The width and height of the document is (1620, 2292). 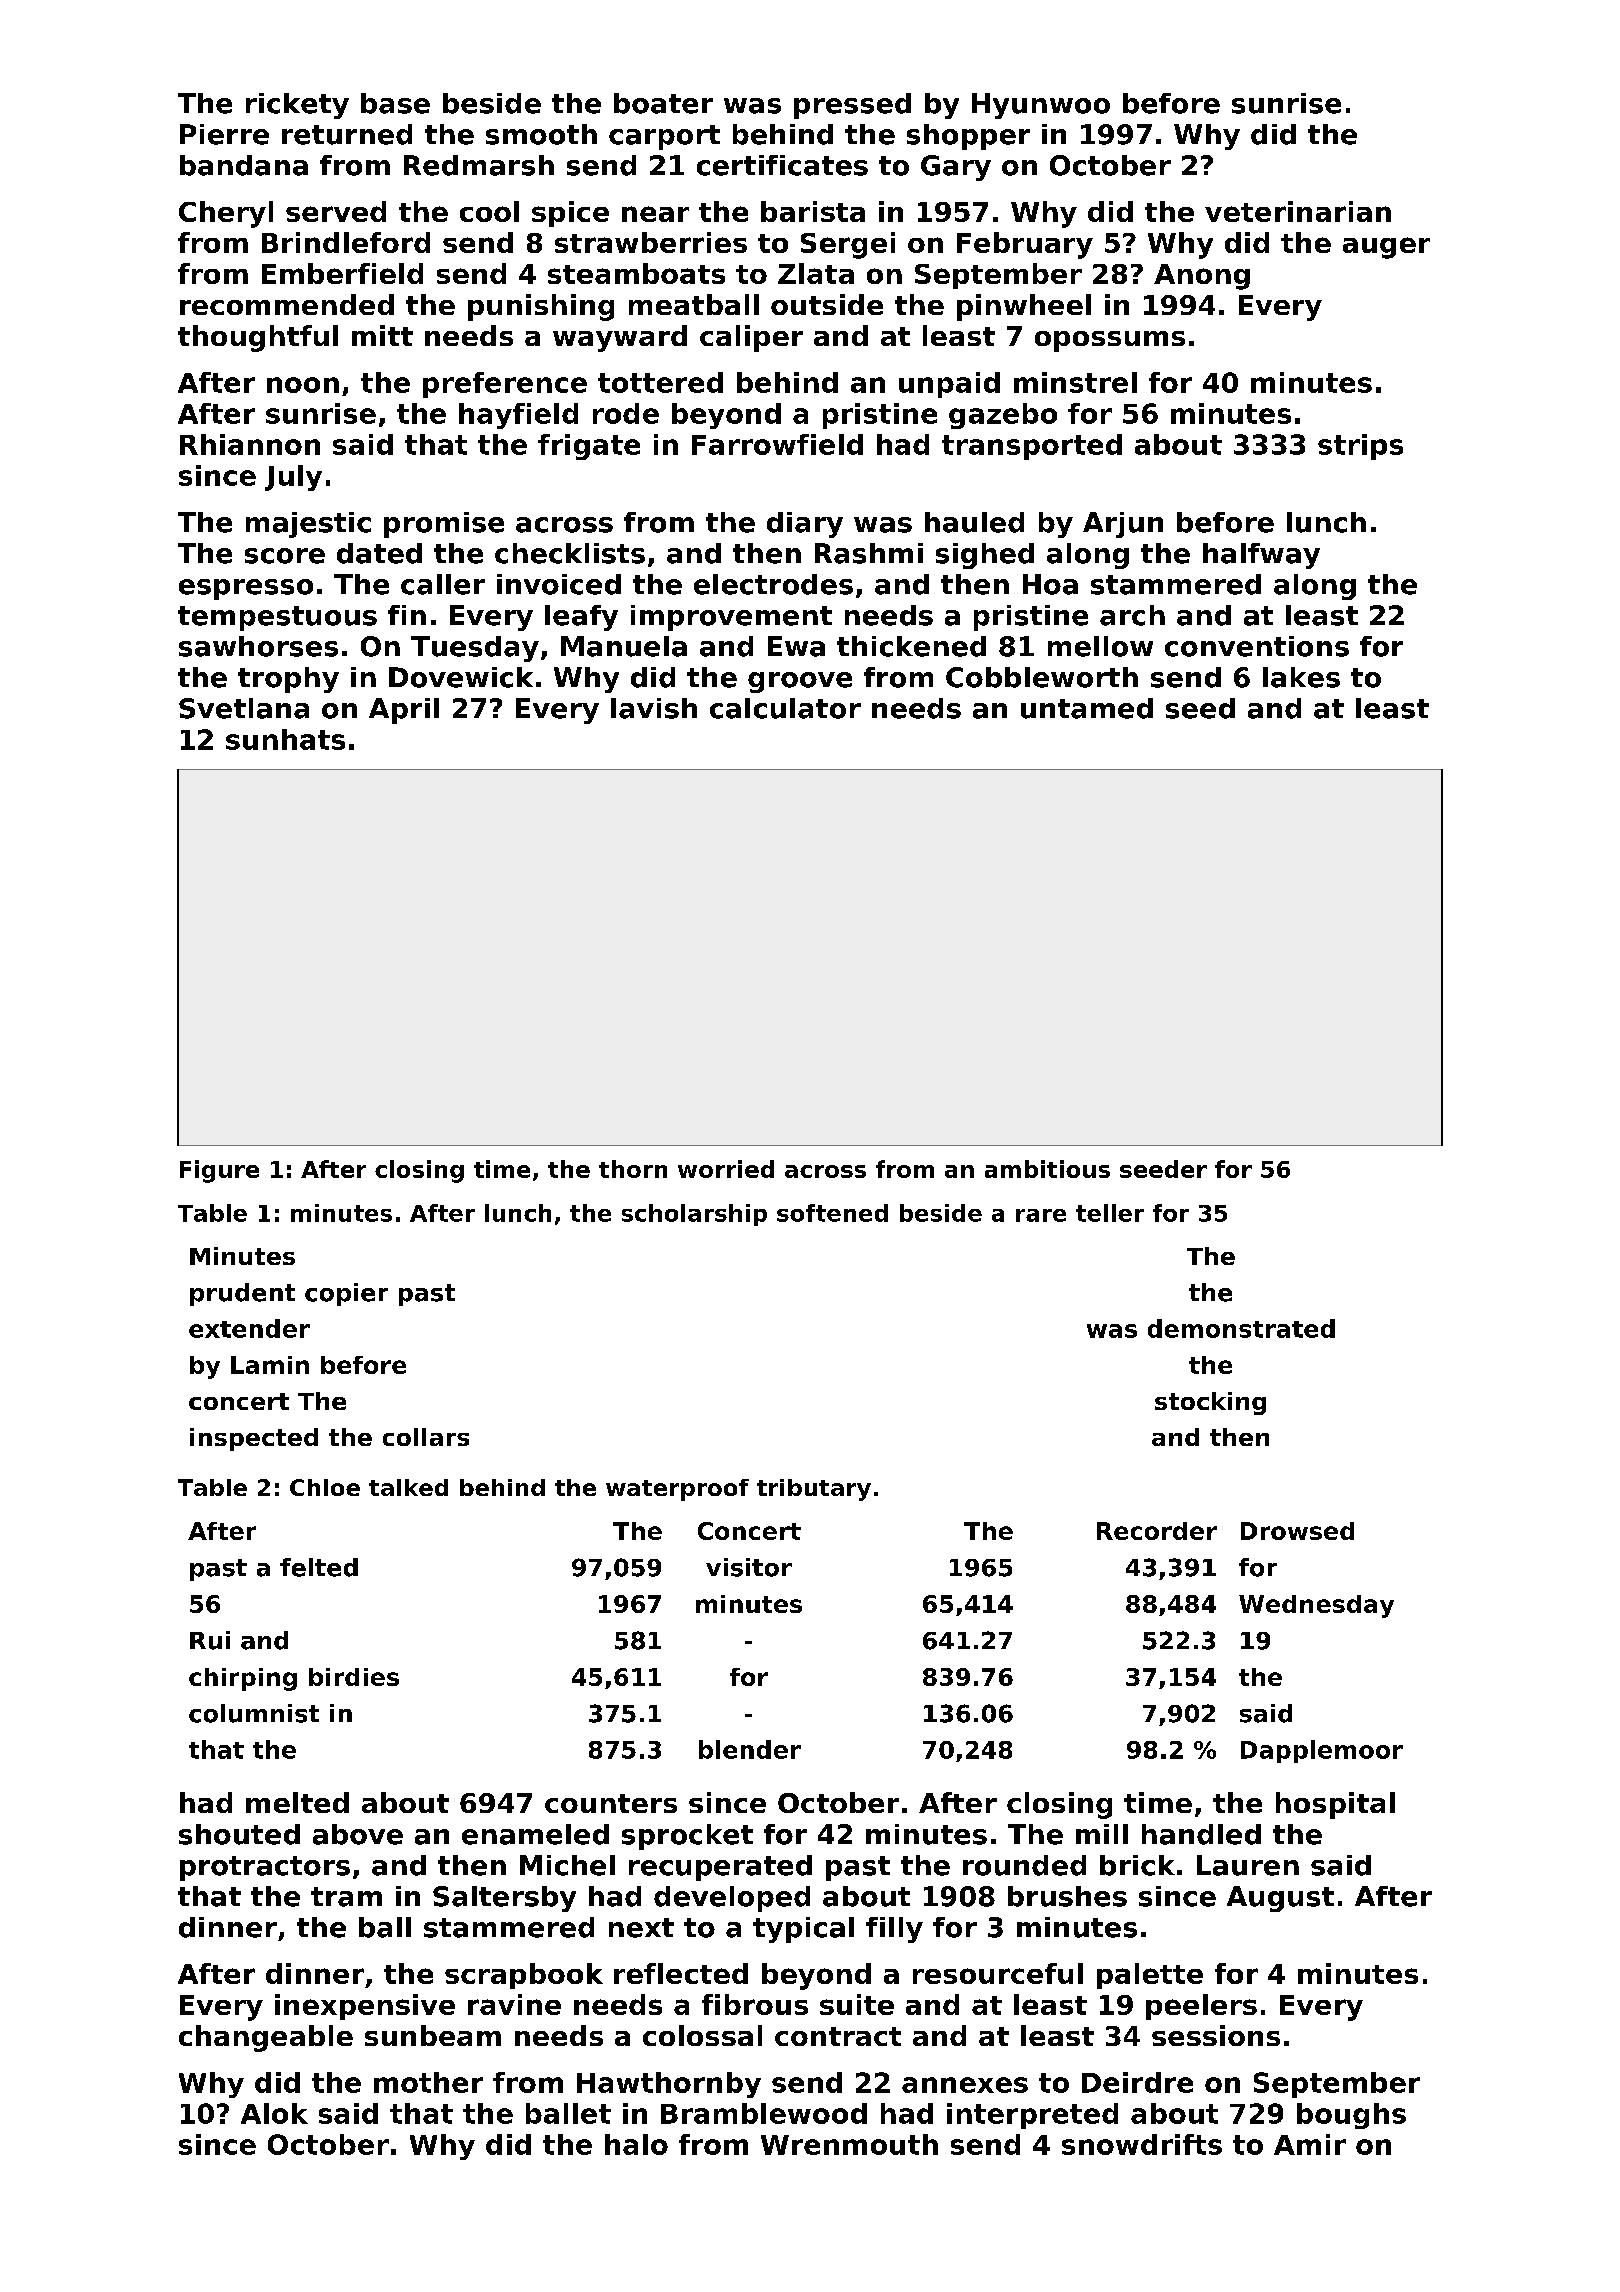 I want to click on snowdrifts, so click(x=1142, y=2144).
